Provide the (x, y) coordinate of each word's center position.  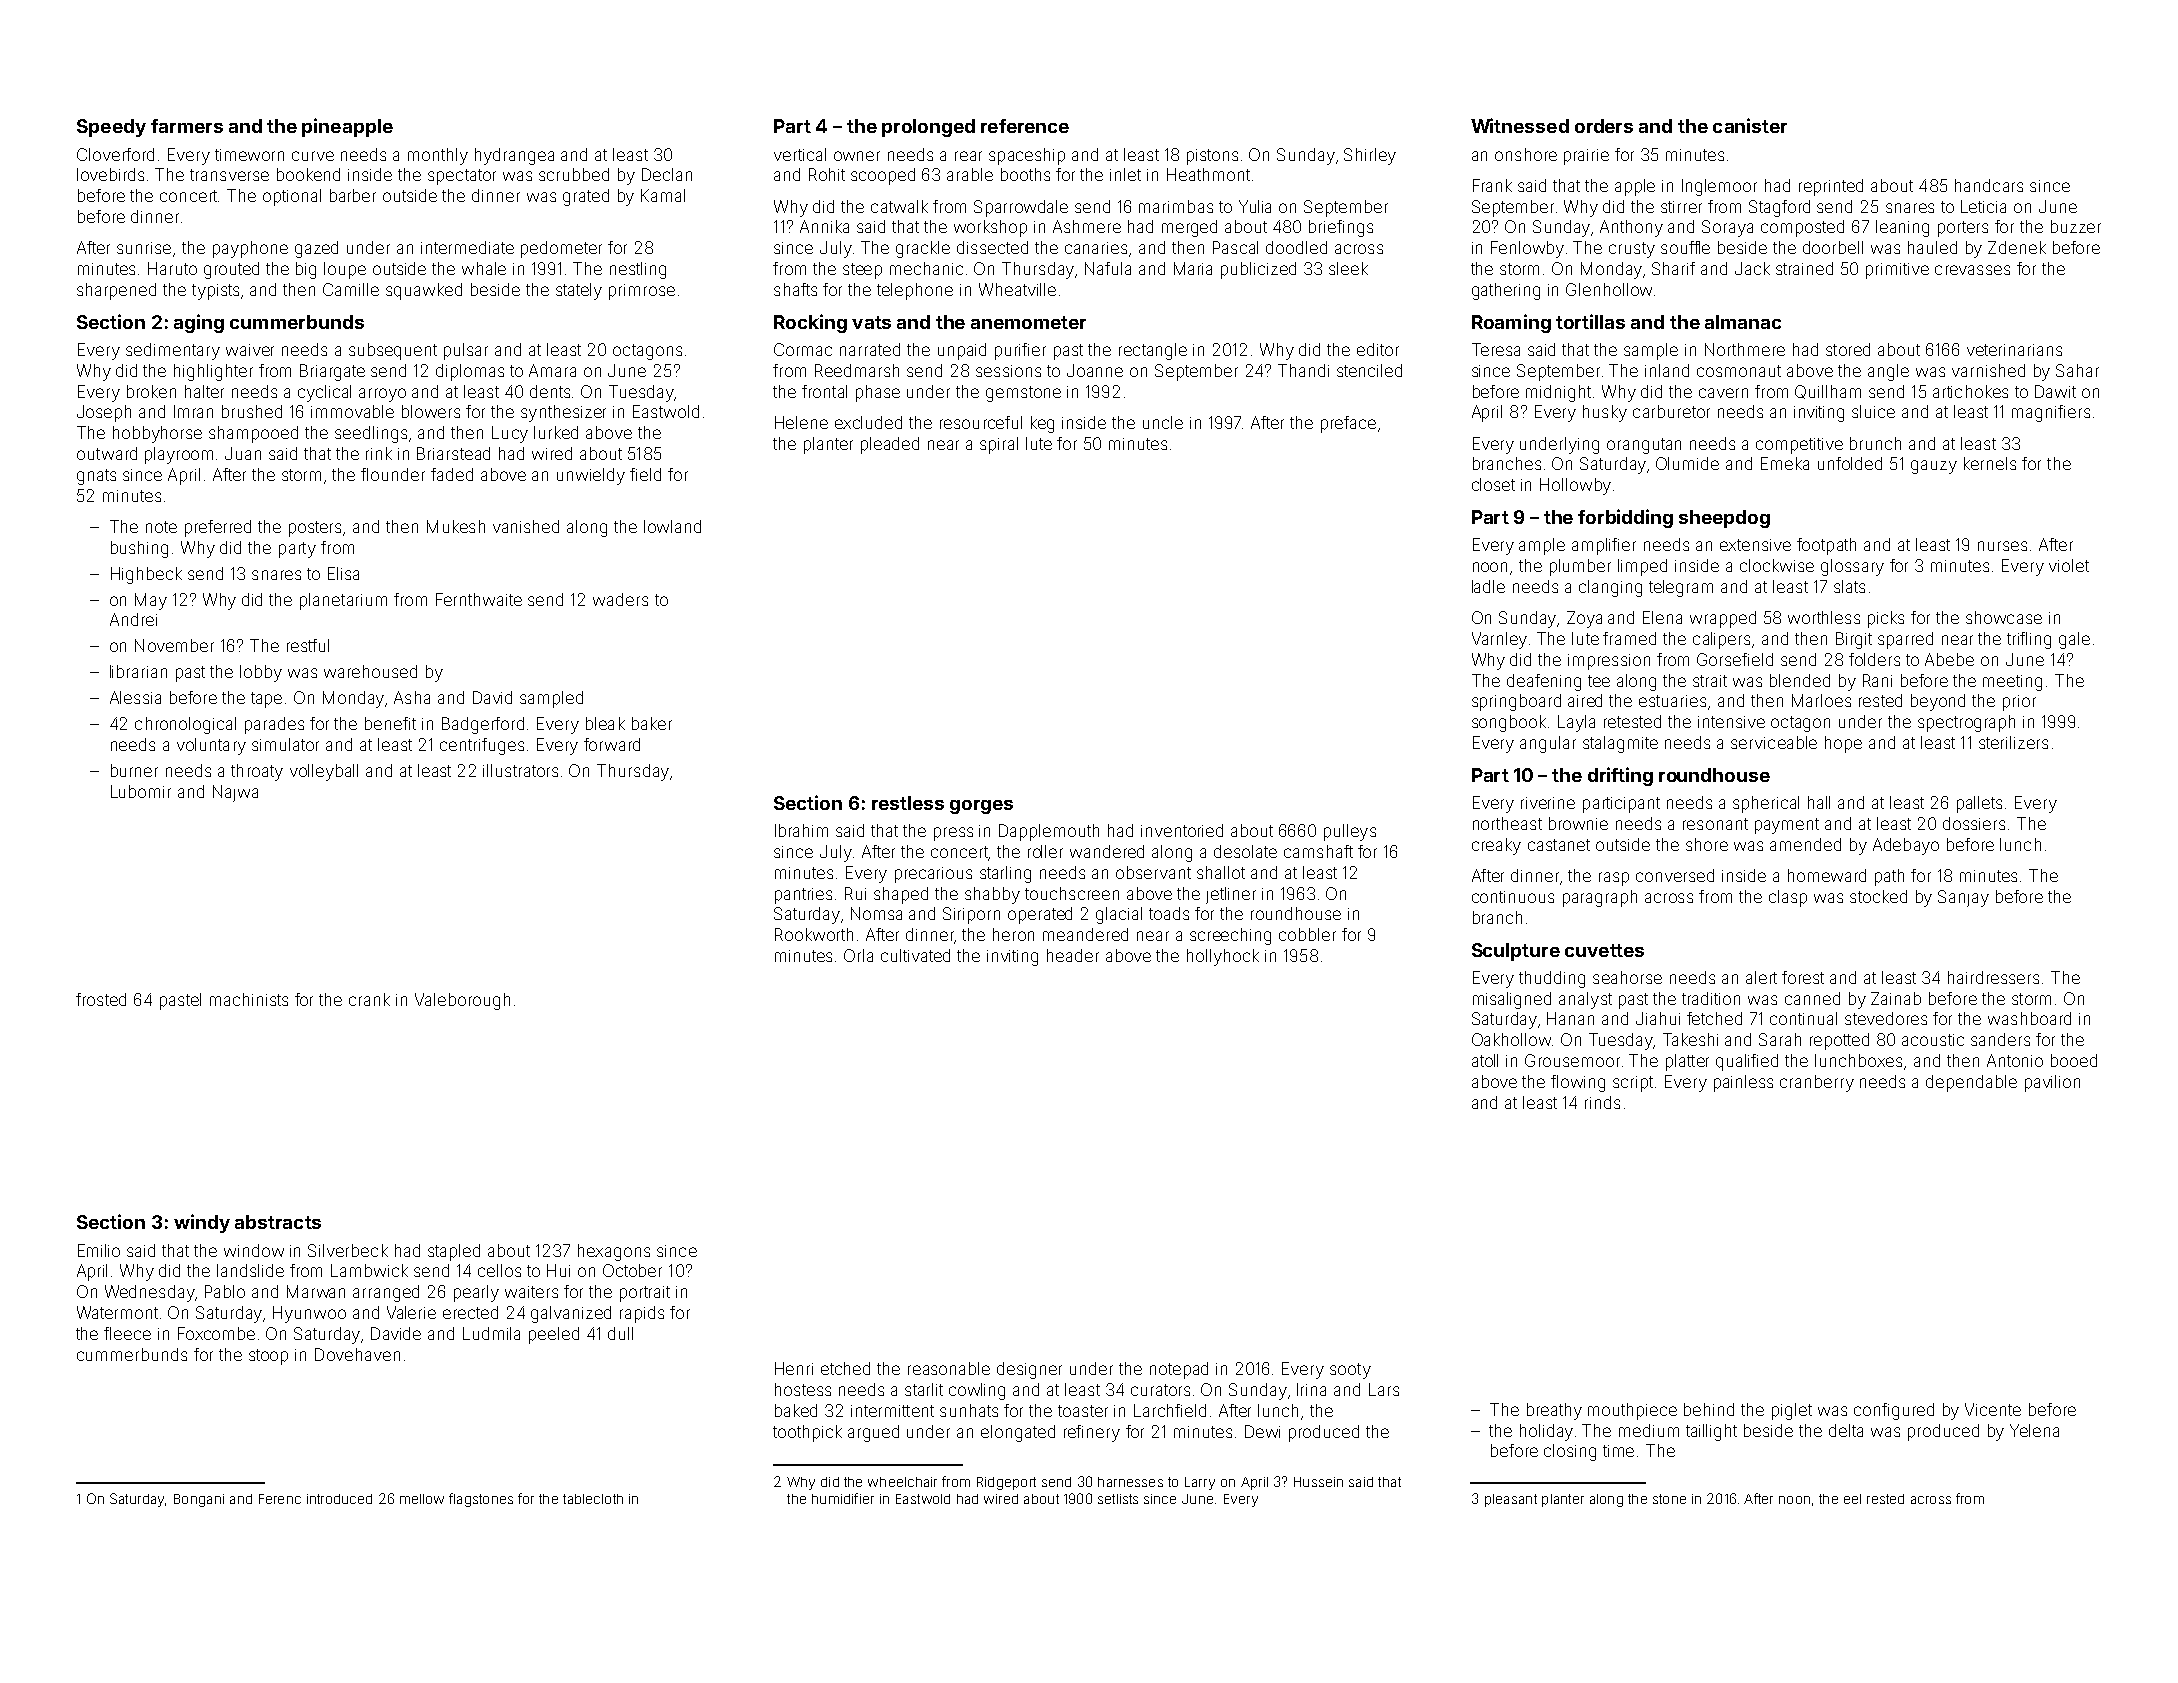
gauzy (1934, 467)
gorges (981, 807)
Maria (1193, 268)
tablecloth (593, 1499)
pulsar (466, 351)
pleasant (1511, 1500)
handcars (1989, 185)
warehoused (370, 671)
